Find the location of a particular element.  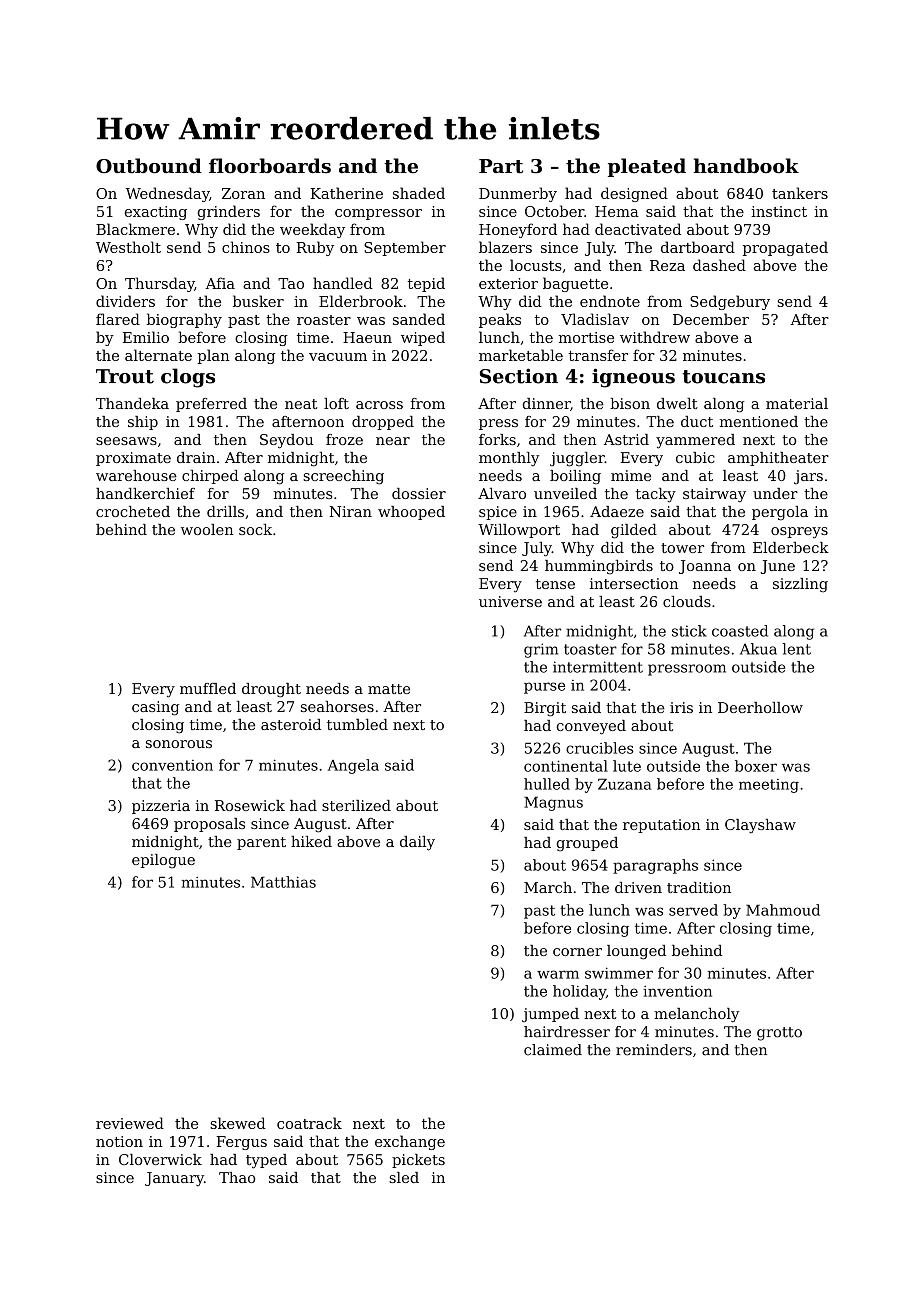

boiling is located at coordinates (575, 477).
